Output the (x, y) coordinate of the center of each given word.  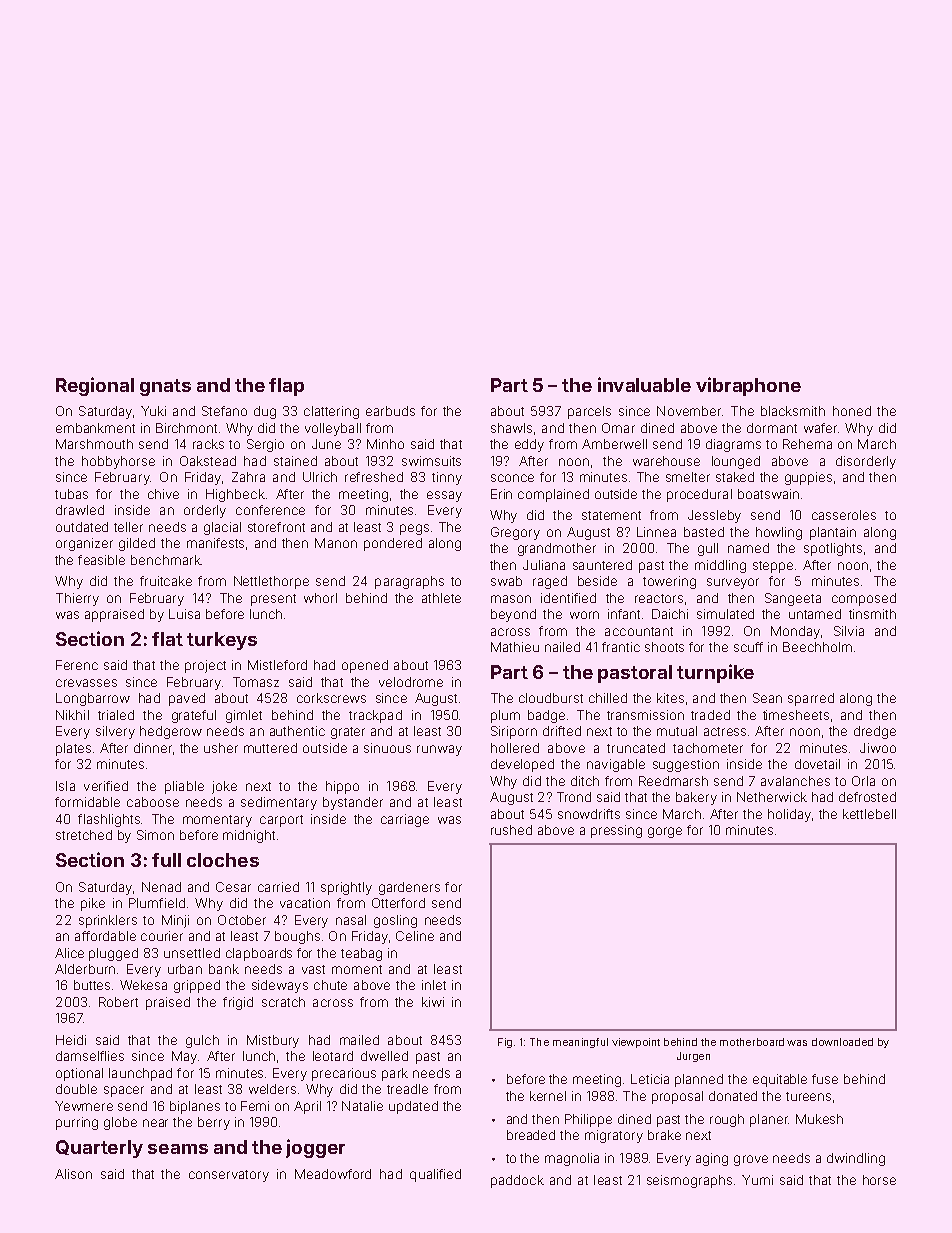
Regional (95, 386)
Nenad (161, 887)
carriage (405, 820)
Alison (73, 1174)
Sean (767, 698)
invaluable (644, 384)
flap (286, 387)
